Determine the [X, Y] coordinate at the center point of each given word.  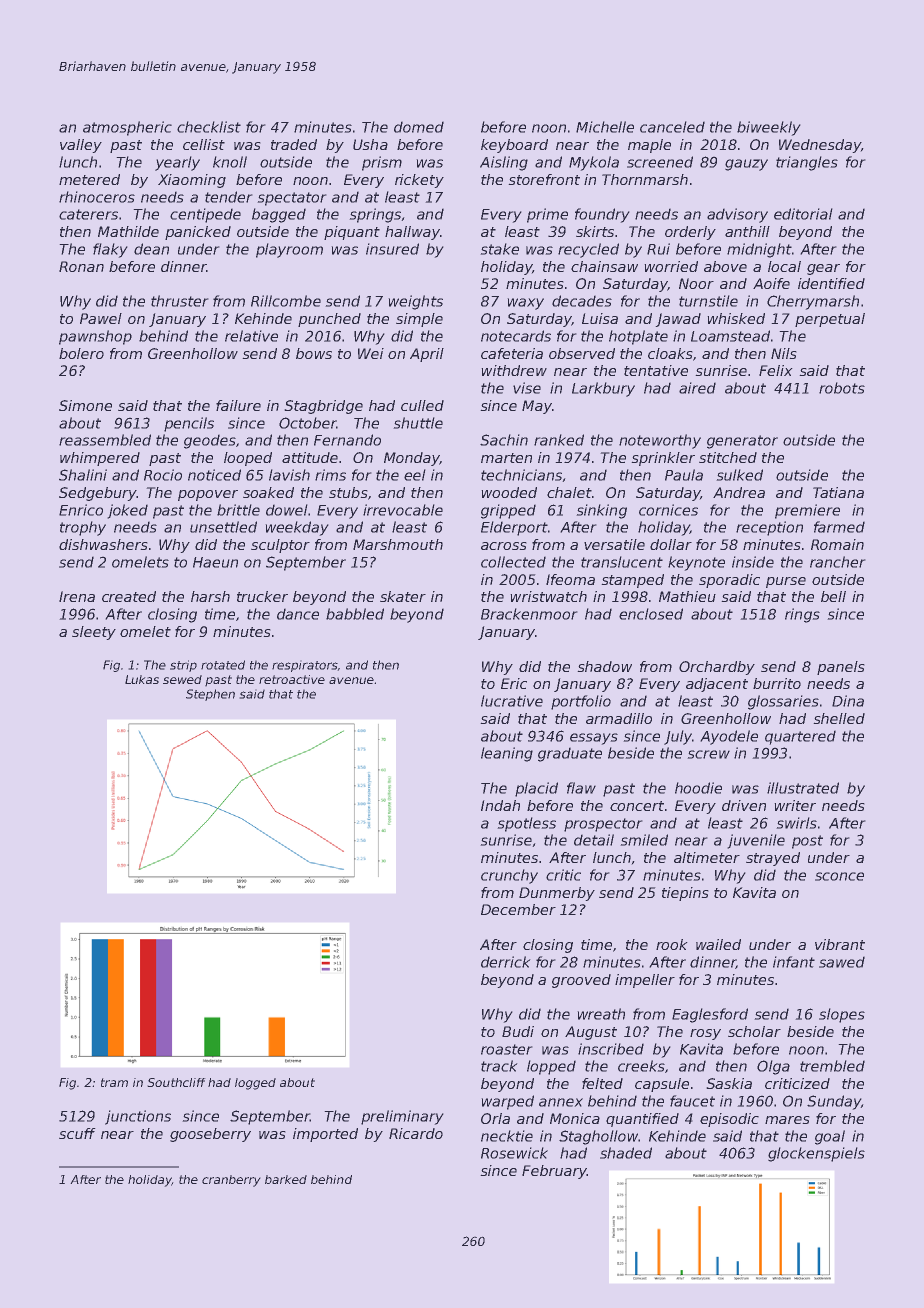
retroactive [292, 679]
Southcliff [176, 1082]
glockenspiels [816, 1154]
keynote [696, 563]
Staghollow [598, 1137]
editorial [803, 214]
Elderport [514, 528]
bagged [279, 215]
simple [419, 320]
